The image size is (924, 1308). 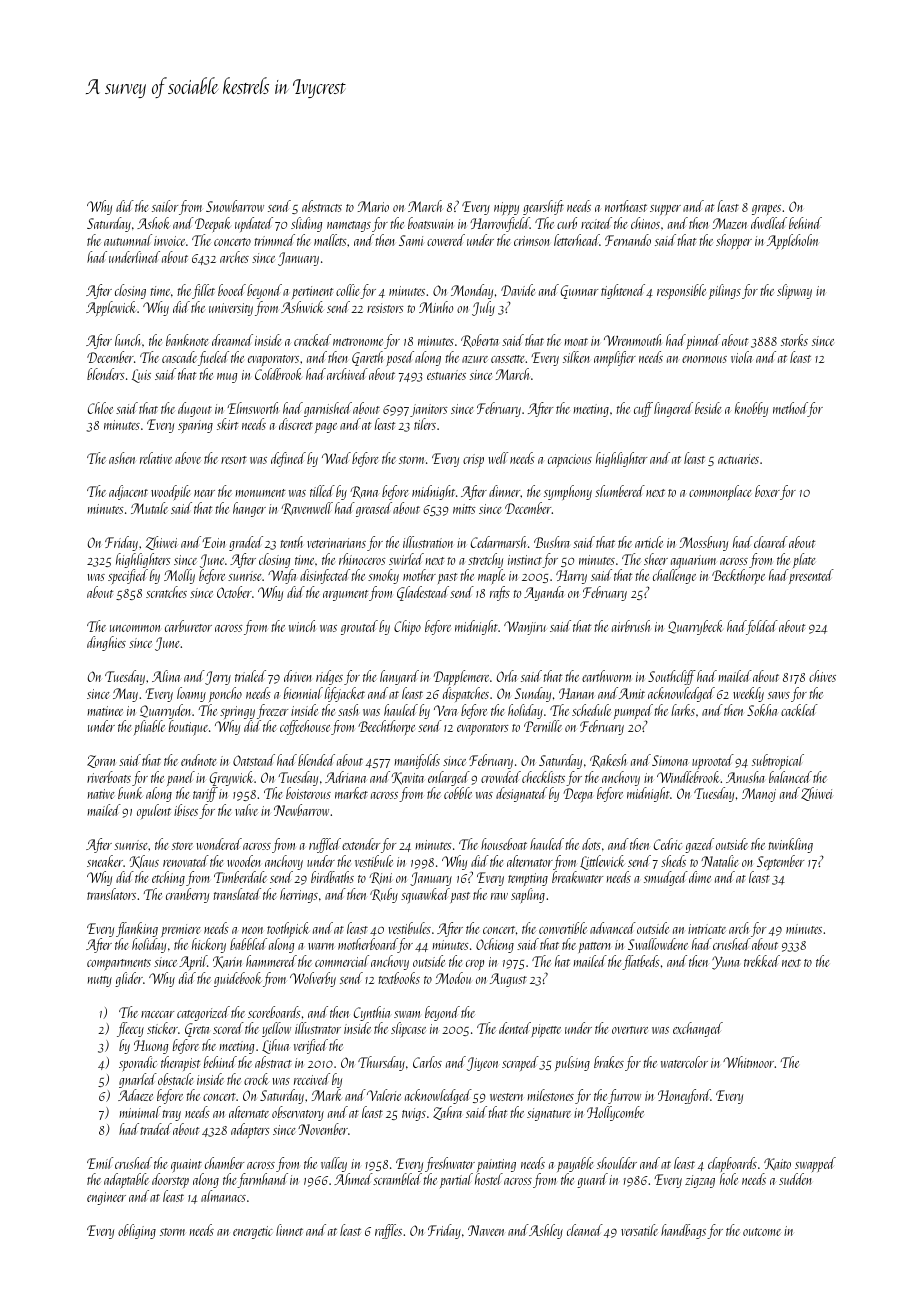 I want to click on twigs, so click(x=414, y=1114).
